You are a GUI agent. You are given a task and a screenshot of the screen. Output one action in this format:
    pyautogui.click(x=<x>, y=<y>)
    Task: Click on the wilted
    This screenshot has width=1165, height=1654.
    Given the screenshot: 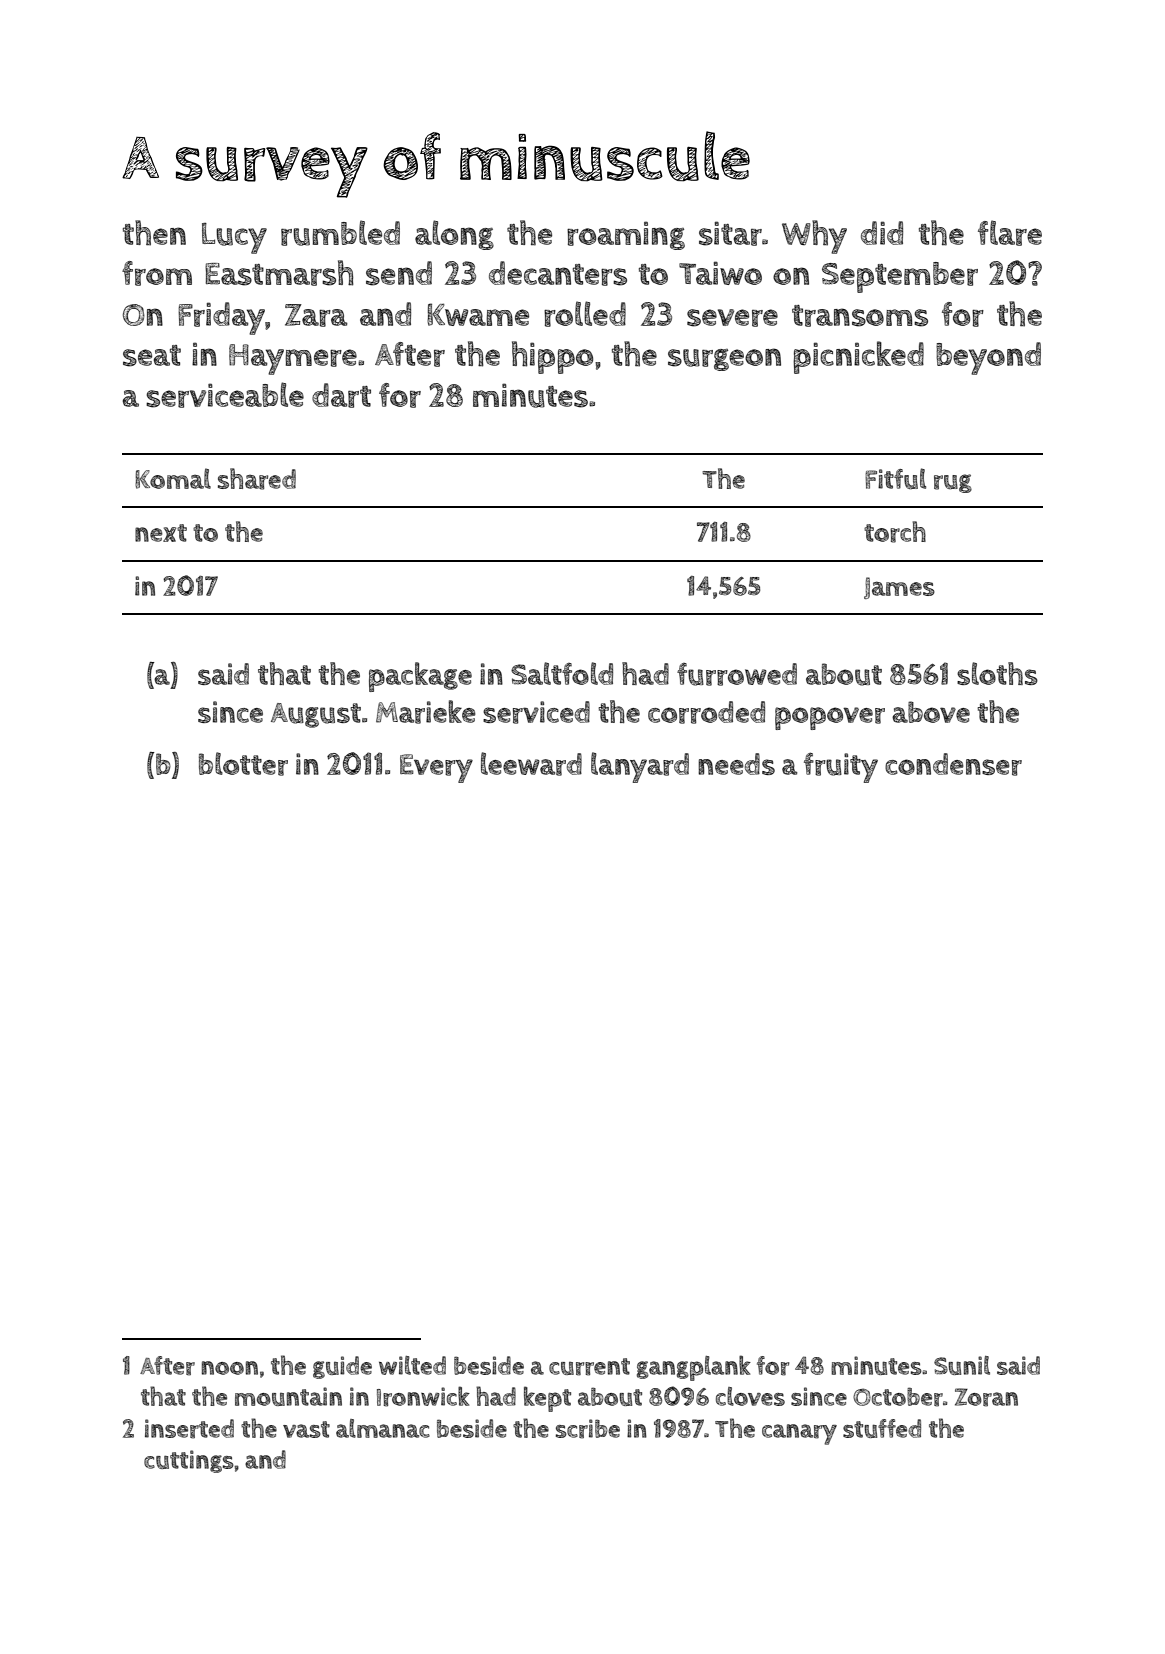 What is the action you would take?
    pyautogui.click(x=412, y=1365)
